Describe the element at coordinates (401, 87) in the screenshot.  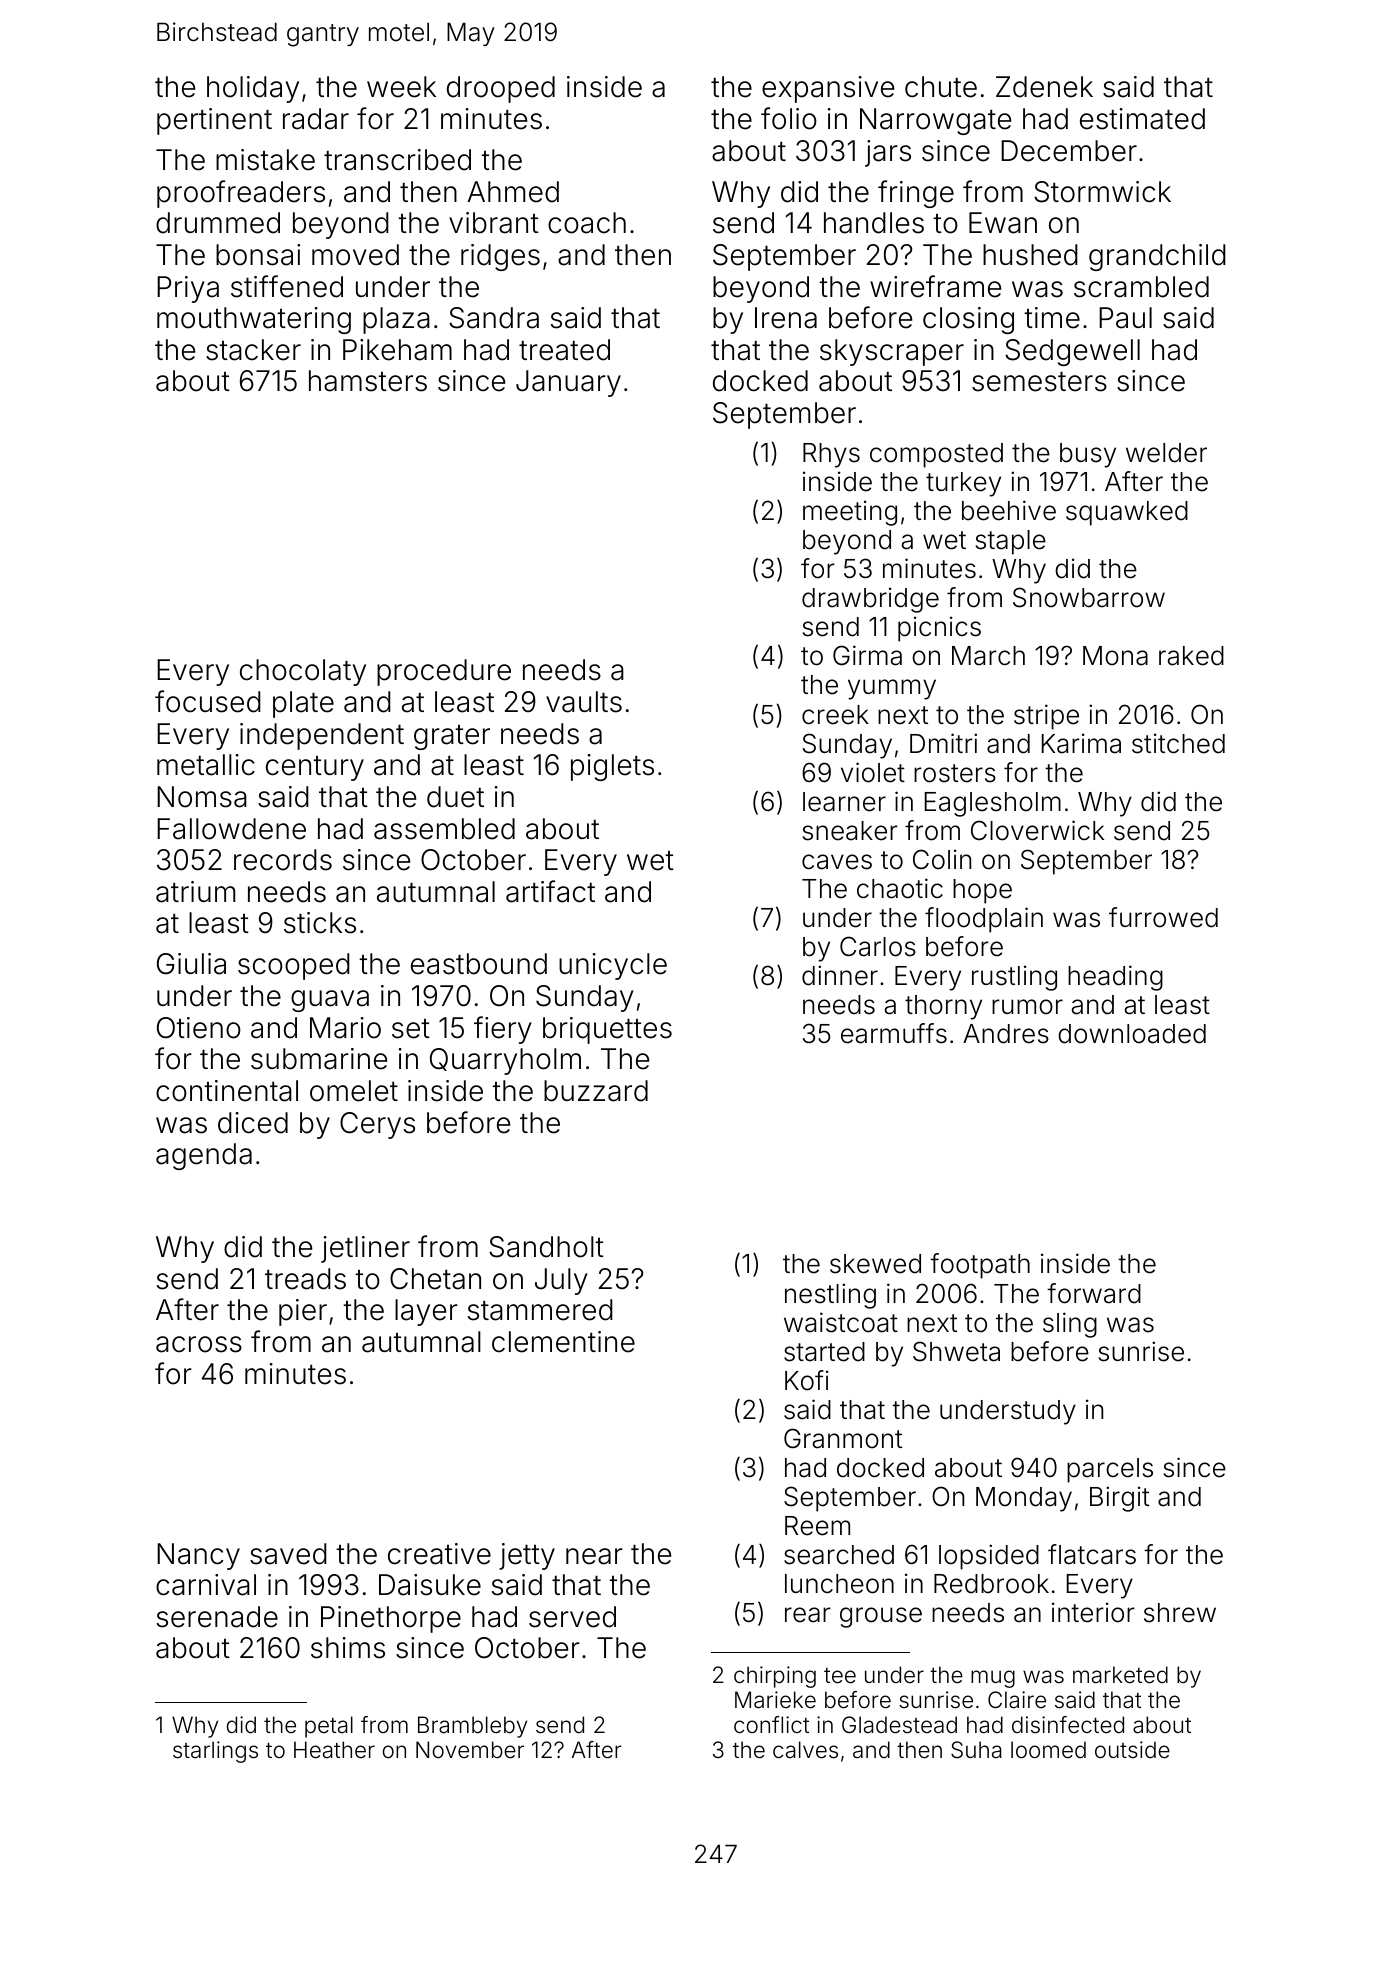
I see `week` at that location.
